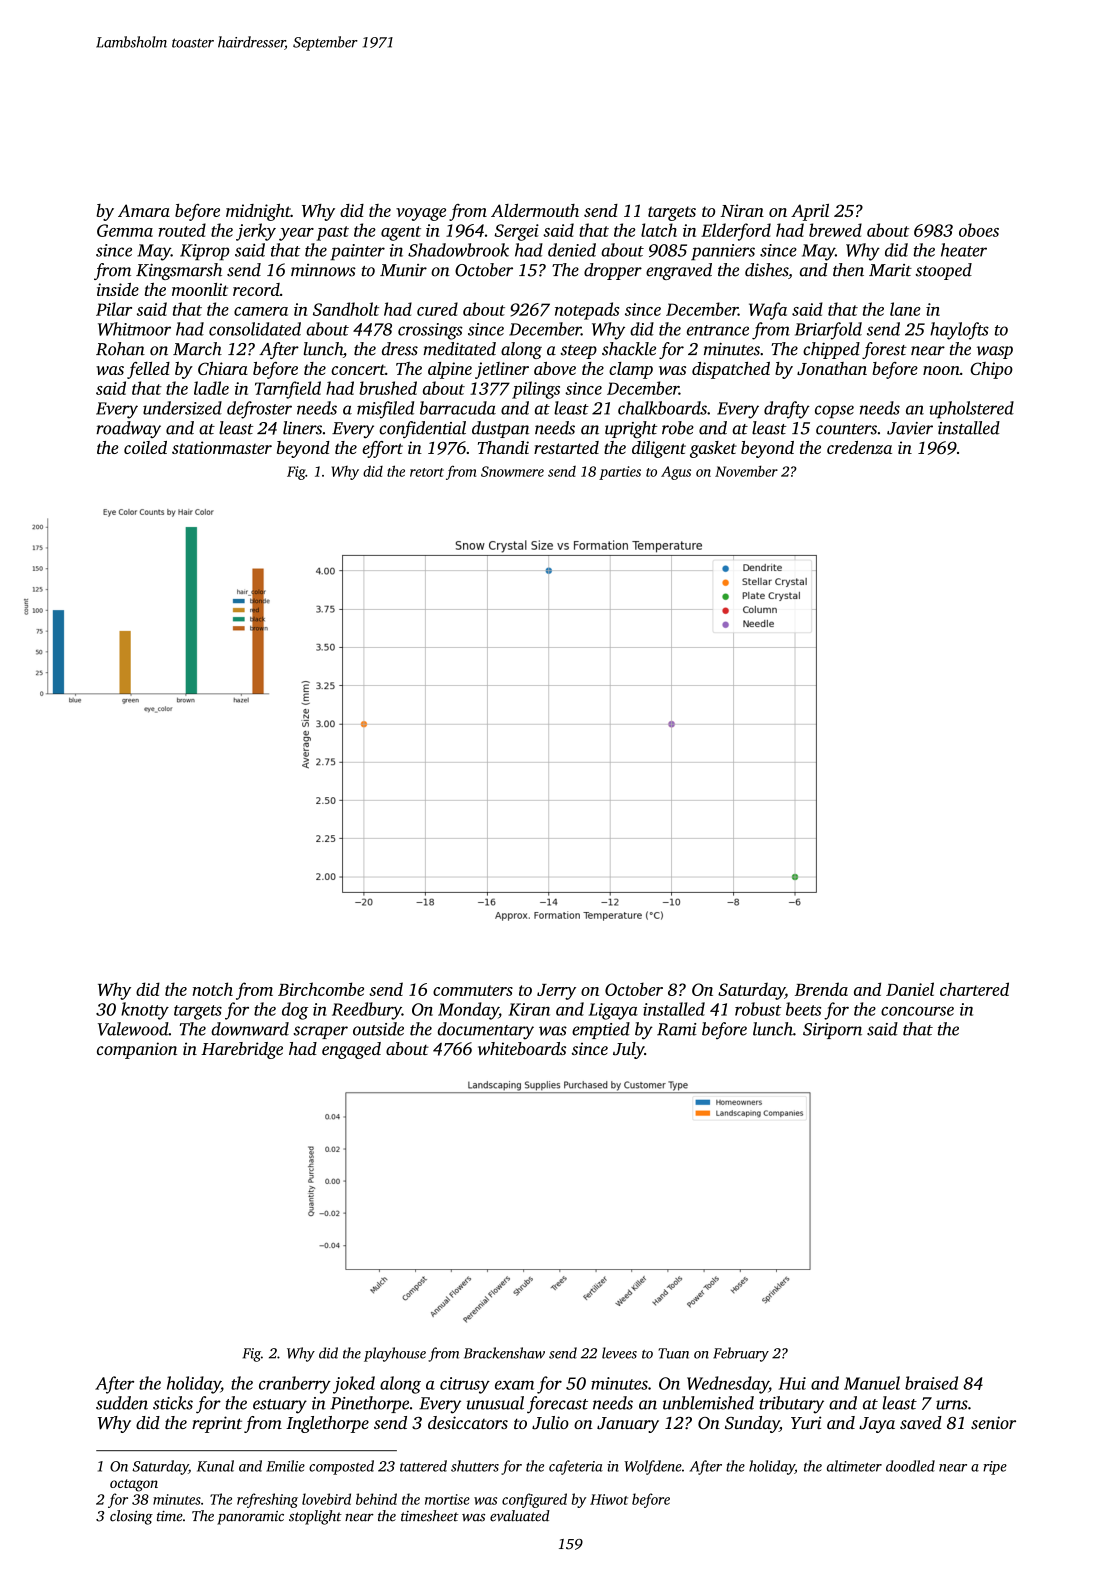  I want to click on forest, so click(884, 350).
